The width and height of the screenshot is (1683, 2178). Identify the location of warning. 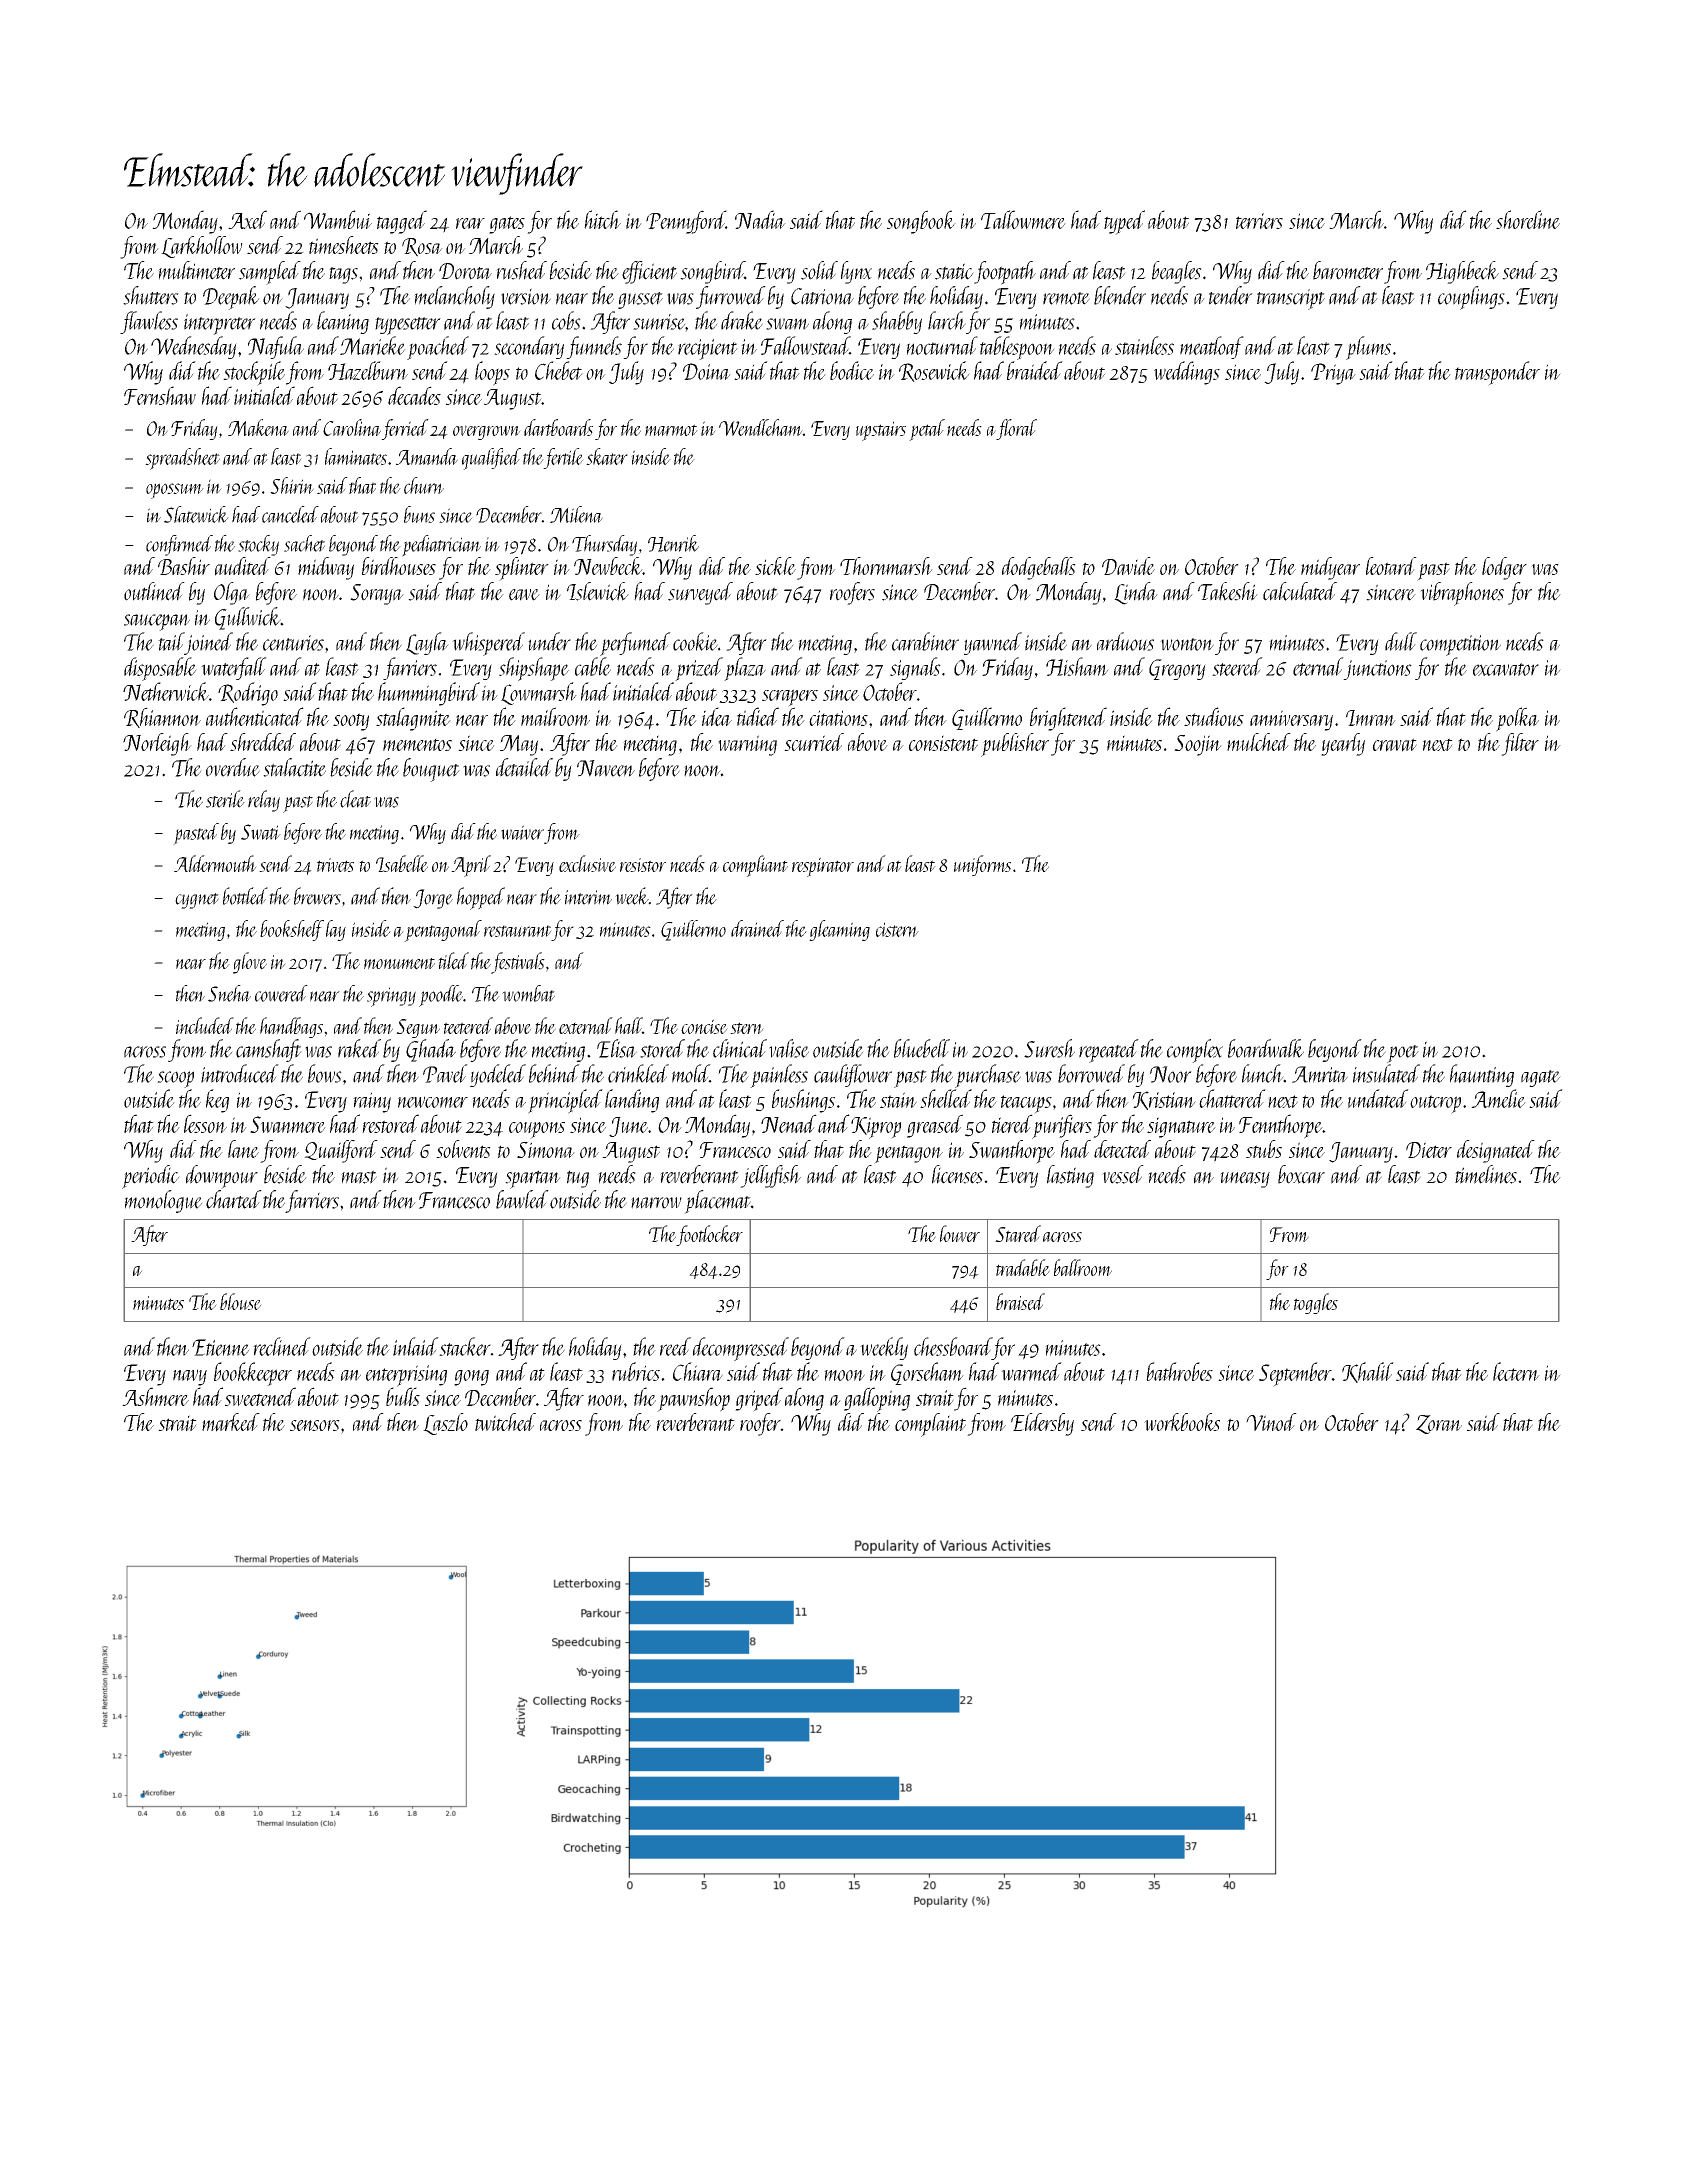
(747, 745).
